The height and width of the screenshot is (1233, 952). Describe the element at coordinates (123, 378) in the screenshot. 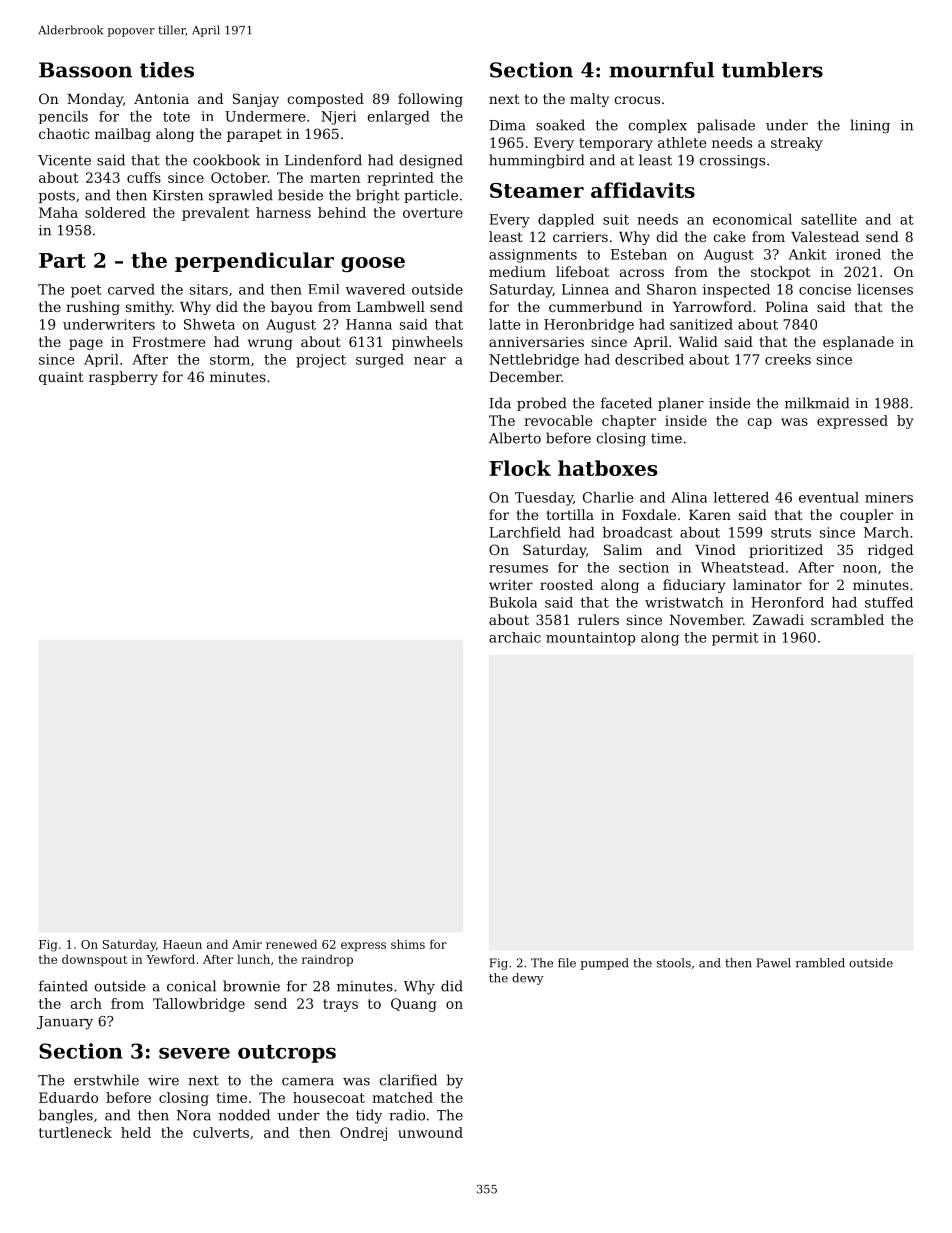

I see `raspberry` at that location.
